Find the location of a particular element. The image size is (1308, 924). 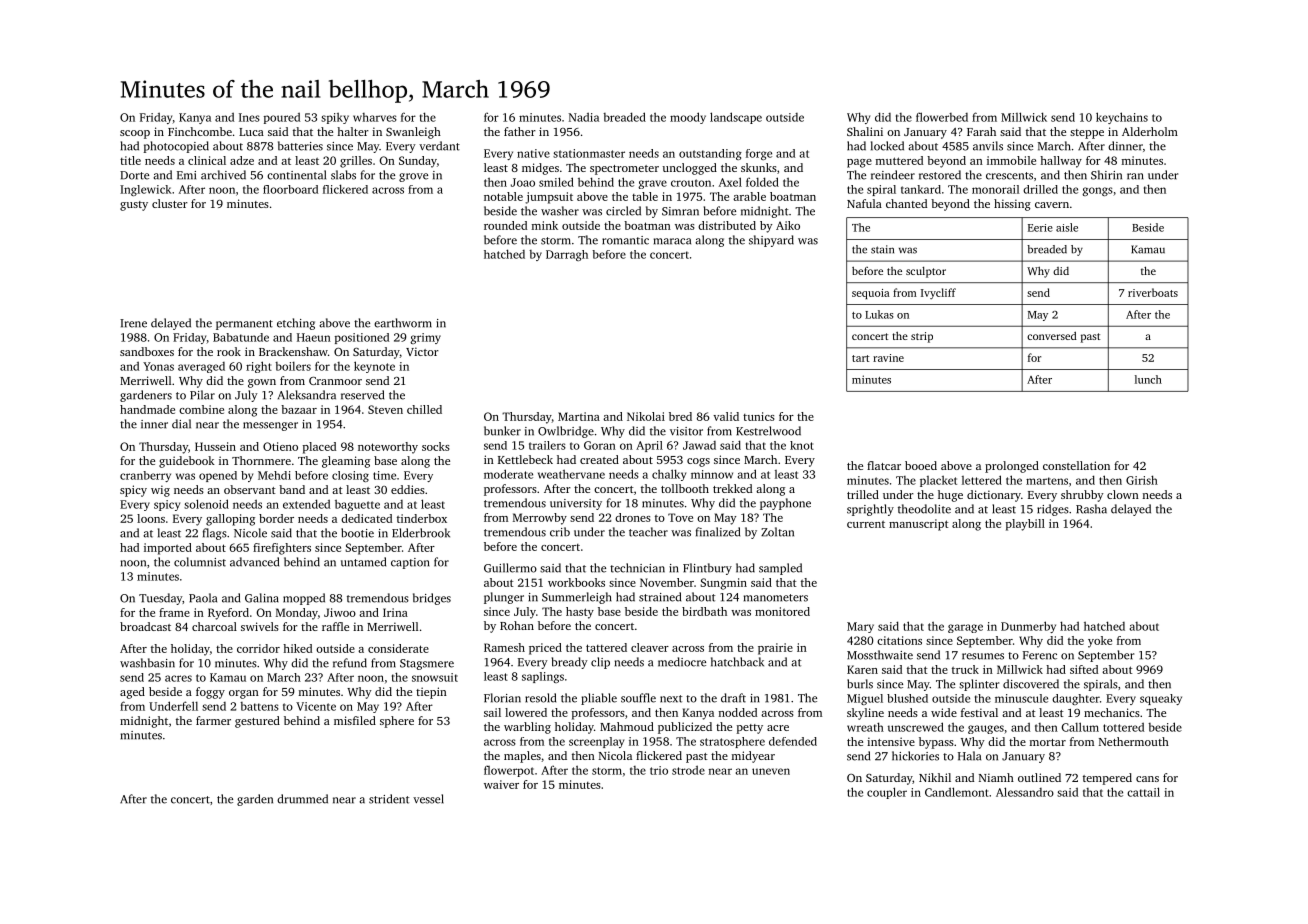

extended is located at coordinates (306, 504).
